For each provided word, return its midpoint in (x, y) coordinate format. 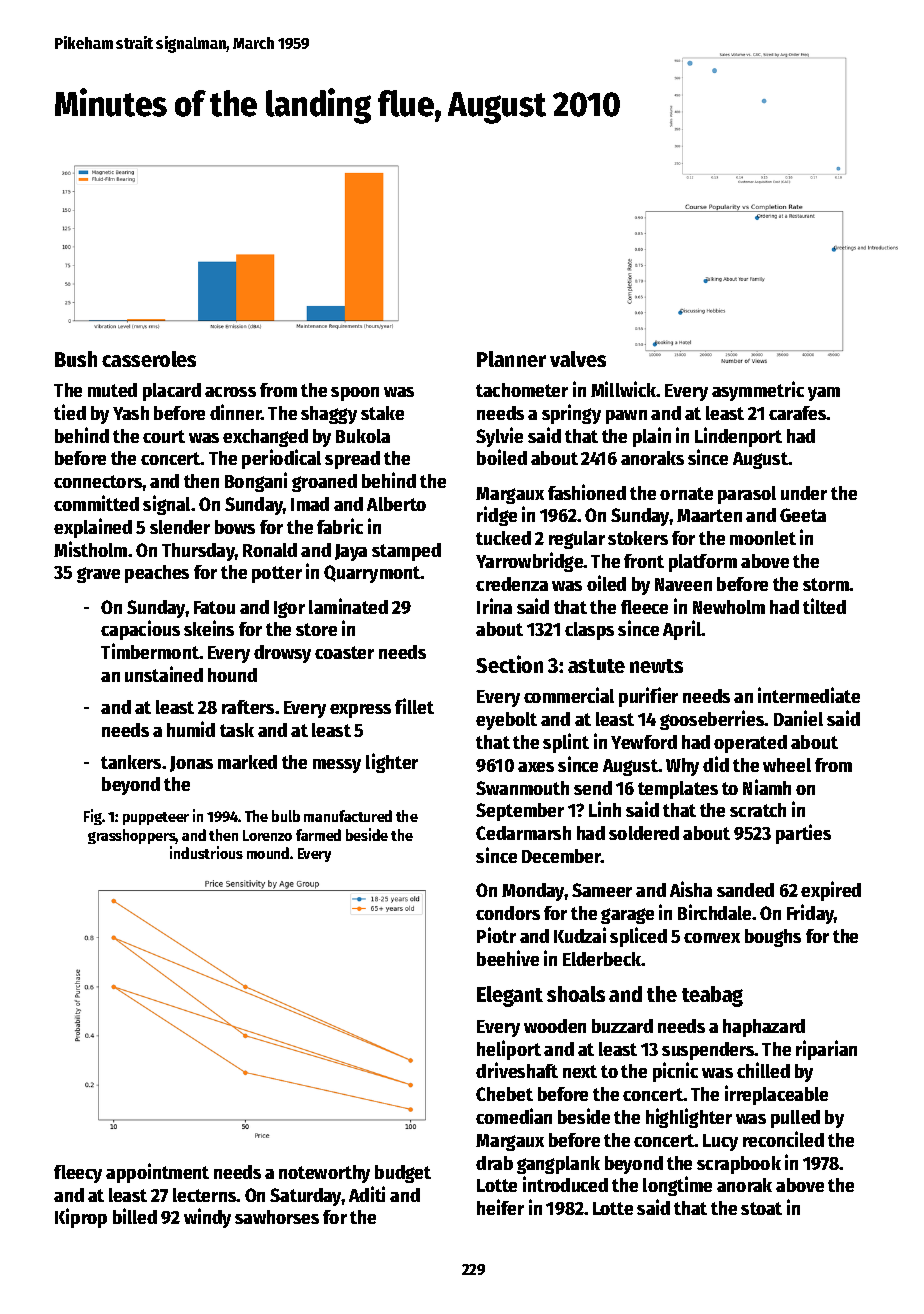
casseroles (149, 359)
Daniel (798, 718)
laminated (348, 606)
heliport (509, 1050)
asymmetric (758, 391)
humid (191, 729)
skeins (209, 628)
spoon (355, 394)
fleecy (78, 1174)
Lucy (720, 1142)
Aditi (367, 1194)
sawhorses (277, 1217)
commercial (569, 695)
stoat (761, 1208)
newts (656, 666)
